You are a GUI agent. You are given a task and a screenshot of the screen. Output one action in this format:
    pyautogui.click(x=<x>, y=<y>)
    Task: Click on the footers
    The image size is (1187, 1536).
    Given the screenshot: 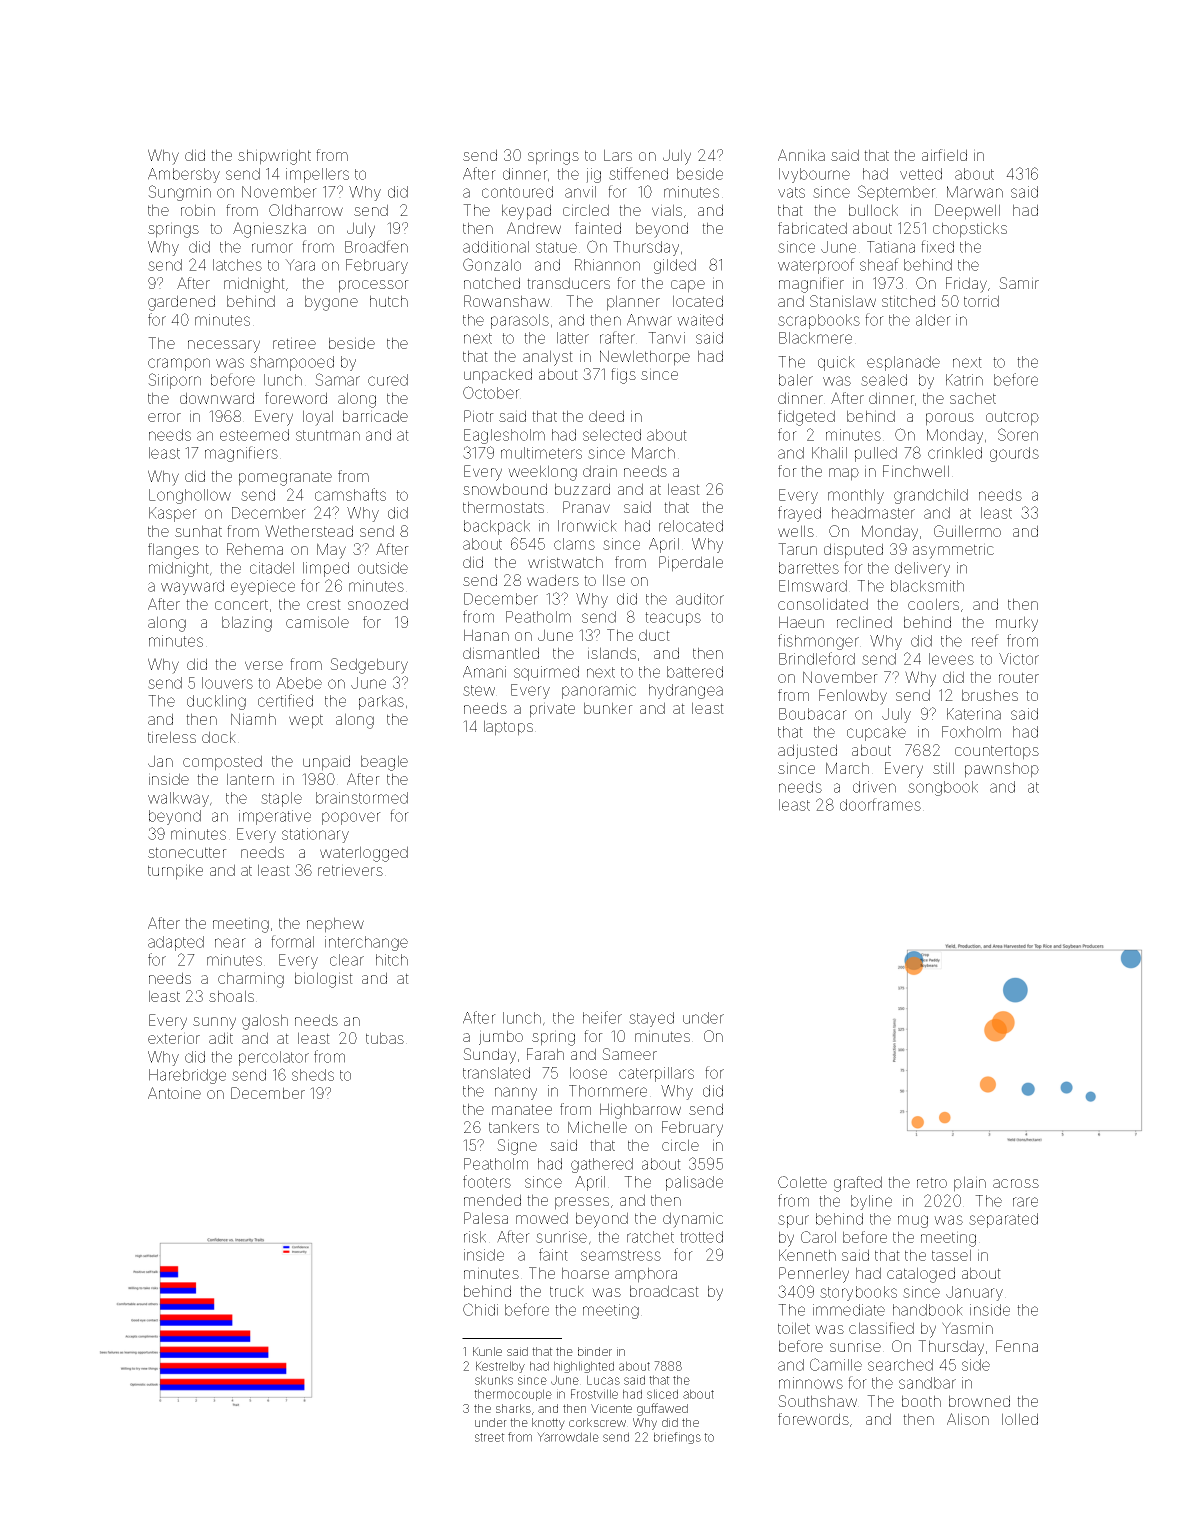 What is the action you would take?
    pyautogui.click(x=487, y=1181)
